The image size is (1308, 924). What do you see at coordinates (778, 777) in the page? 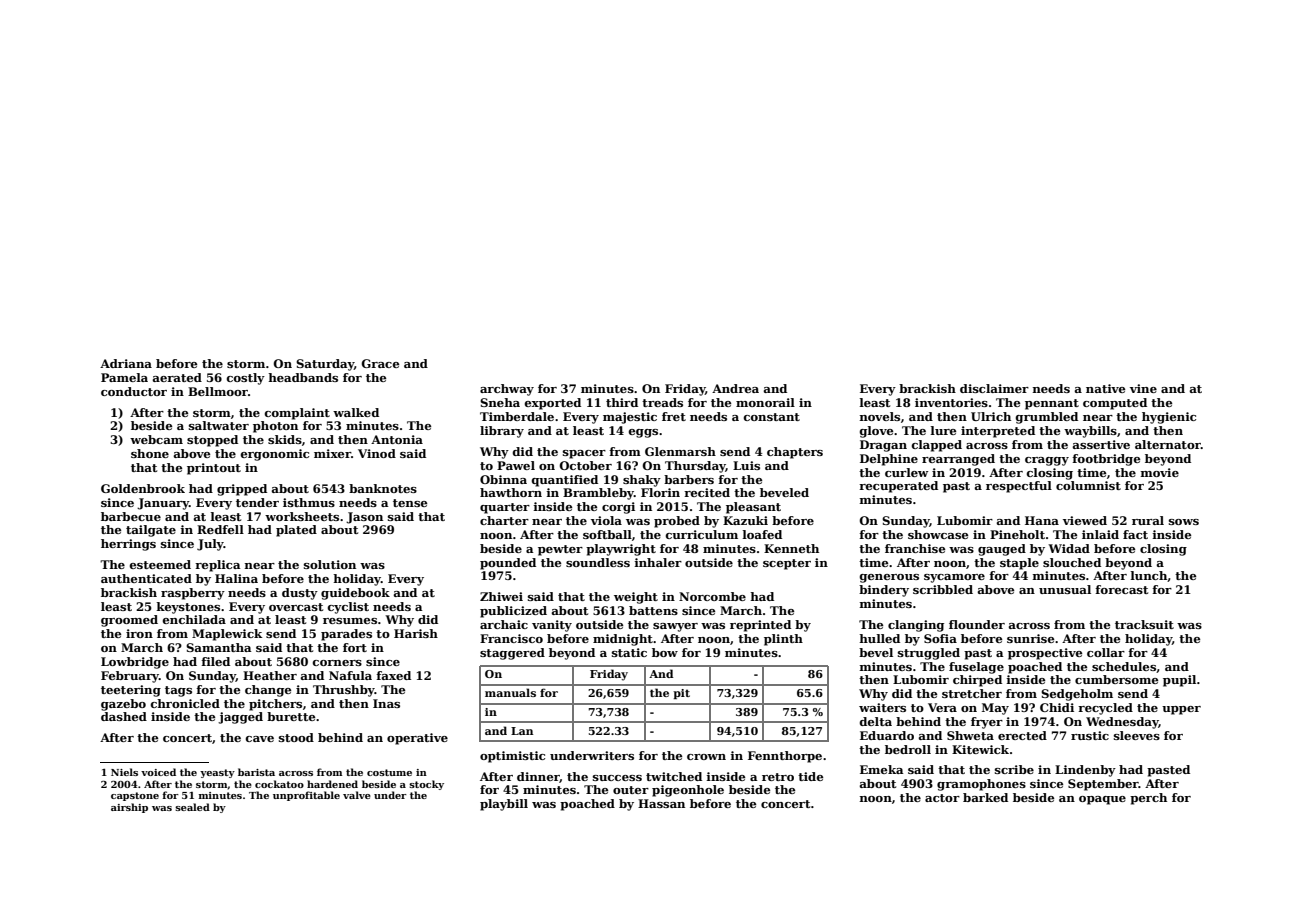
I see `retro` at bounding box center [778, 777].
